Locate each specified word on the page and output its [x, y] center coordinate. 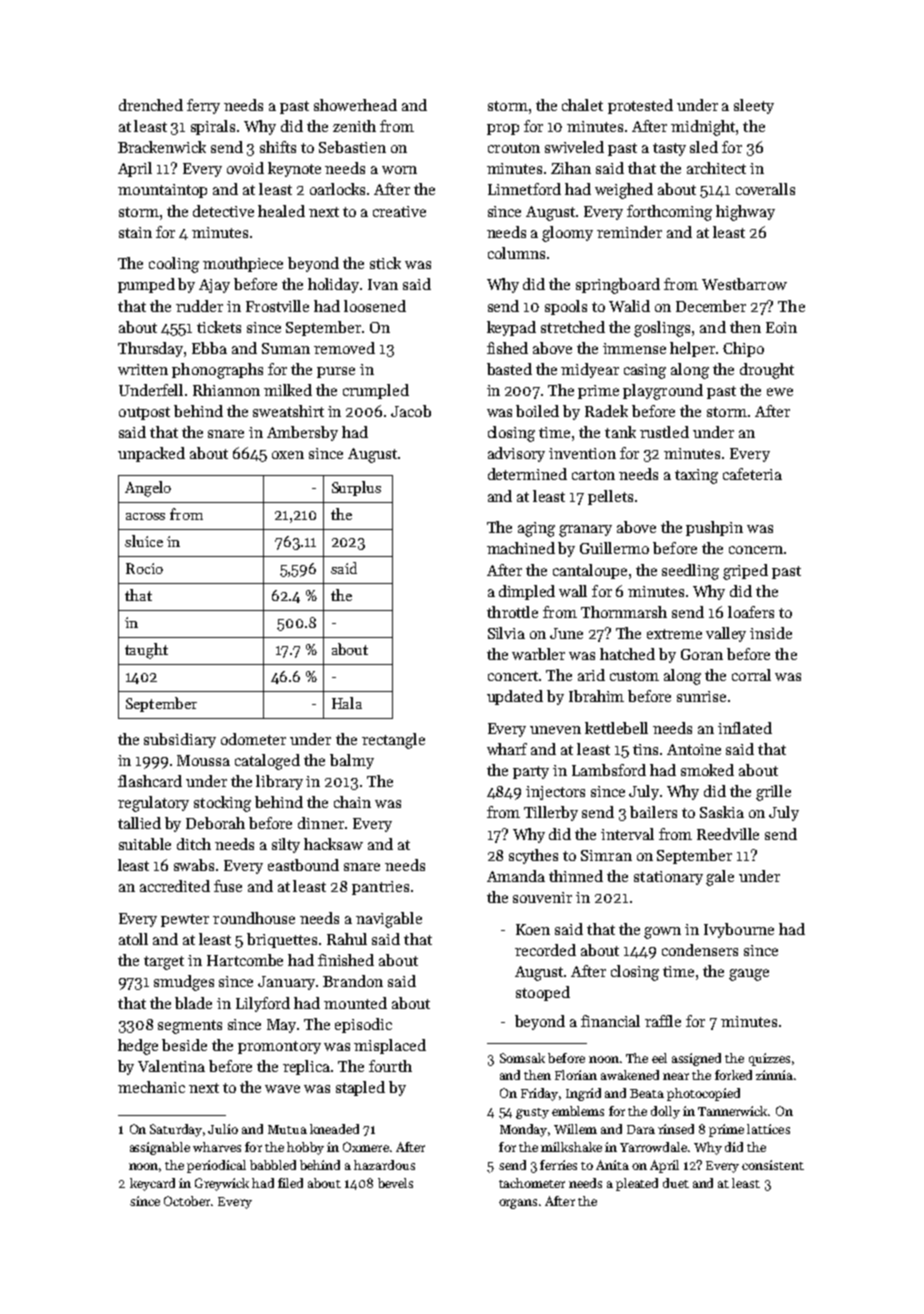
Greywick [222, 1184]
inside [771, 633]
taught [146, 651]
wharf [507, 749]
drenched [151, 105]
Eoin [781, 327]
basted [509, 369]
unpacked [151, 454]
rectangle [393, 741]
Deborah [215, 823]
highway [745, 213]
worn [399, 170]
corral [751, 675]
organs [518, 1204]
